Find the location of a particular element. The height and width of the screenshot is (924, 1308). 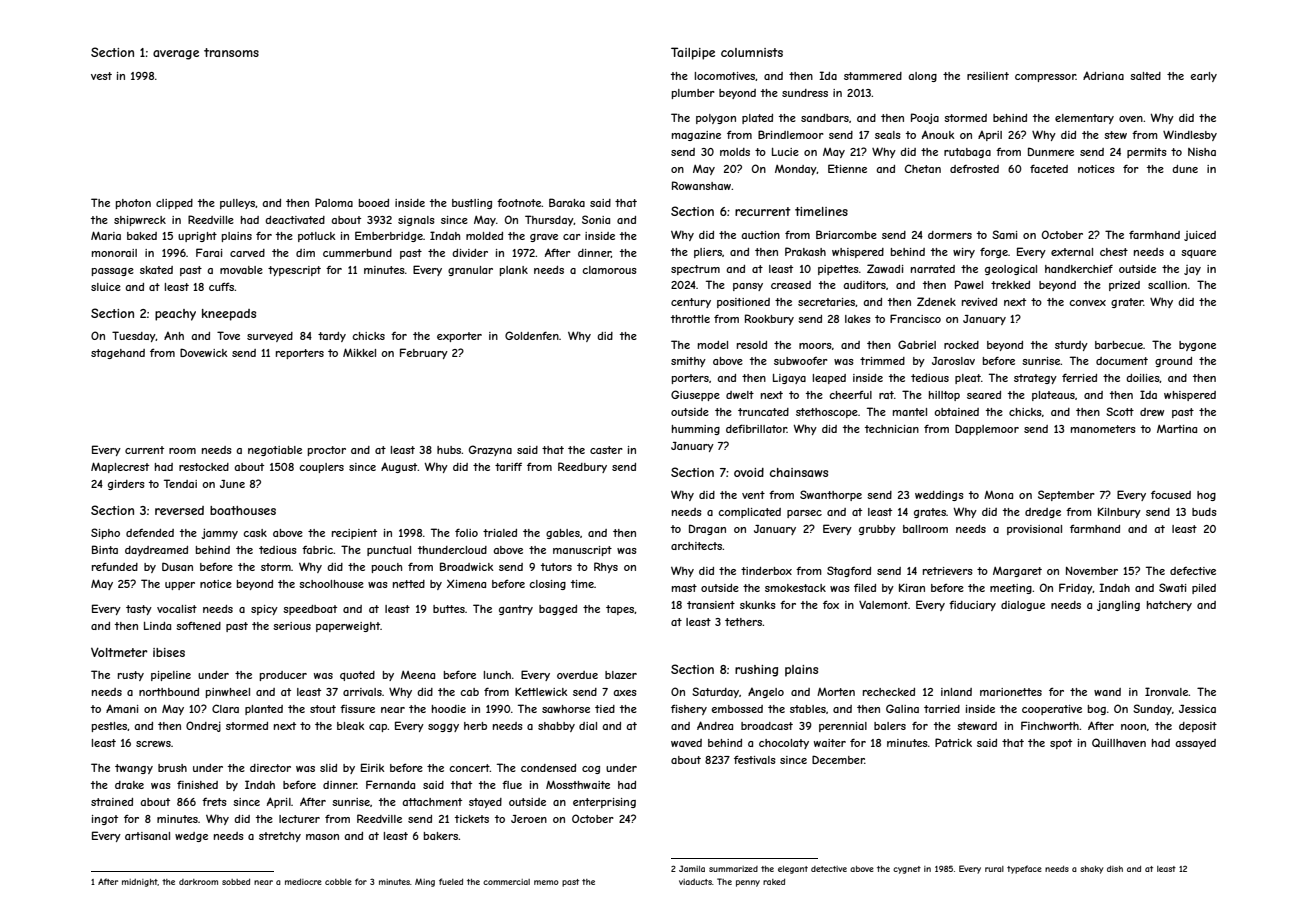

Stagford is located at coordinates (849, 571).
